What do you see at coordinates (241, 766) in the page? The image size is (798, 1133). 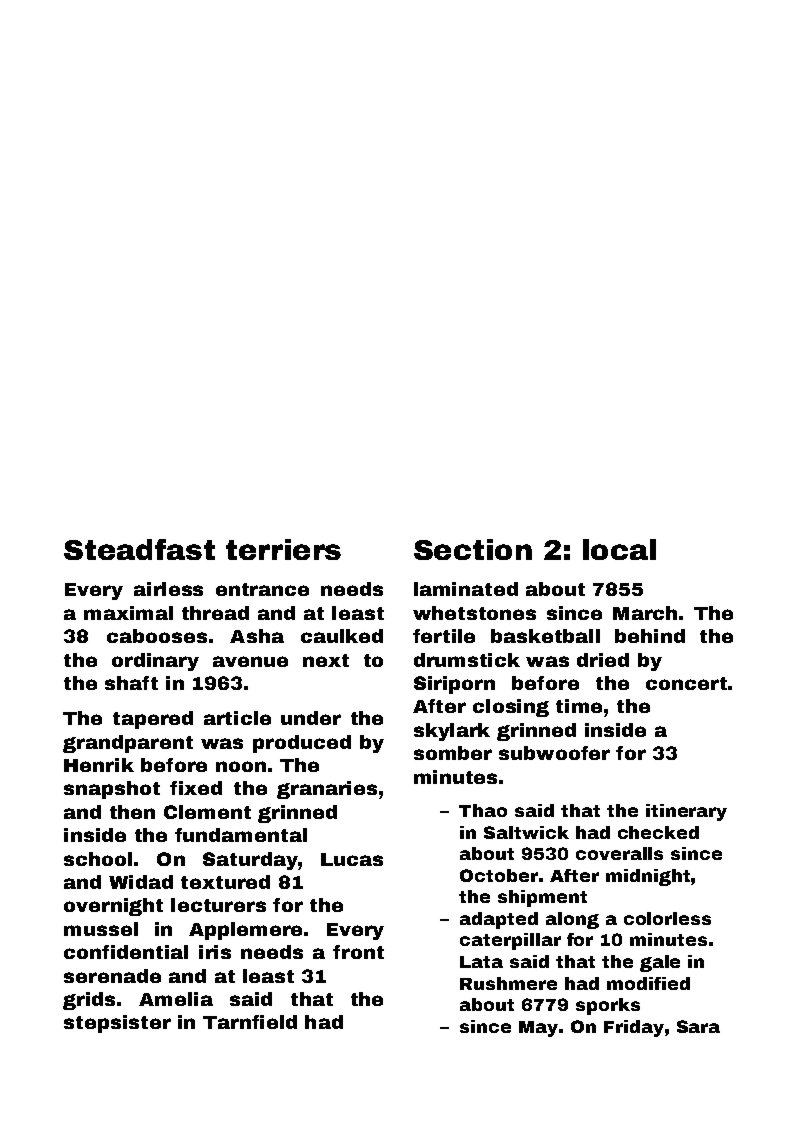 I see `noon` at bounding box center [241, 766].
